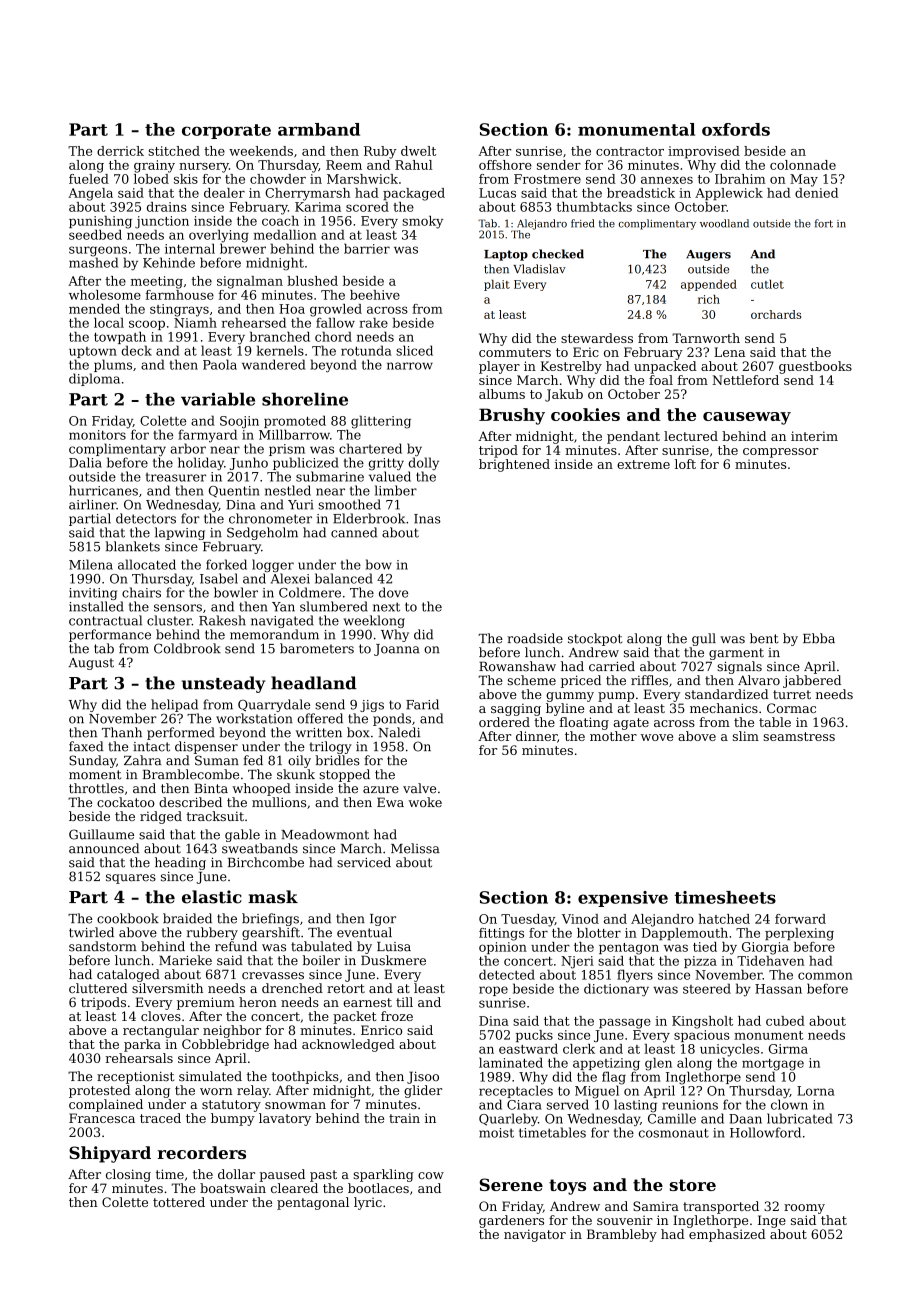 The image size is (924, 1308). I want to click on corporate, so click(226, 131).
